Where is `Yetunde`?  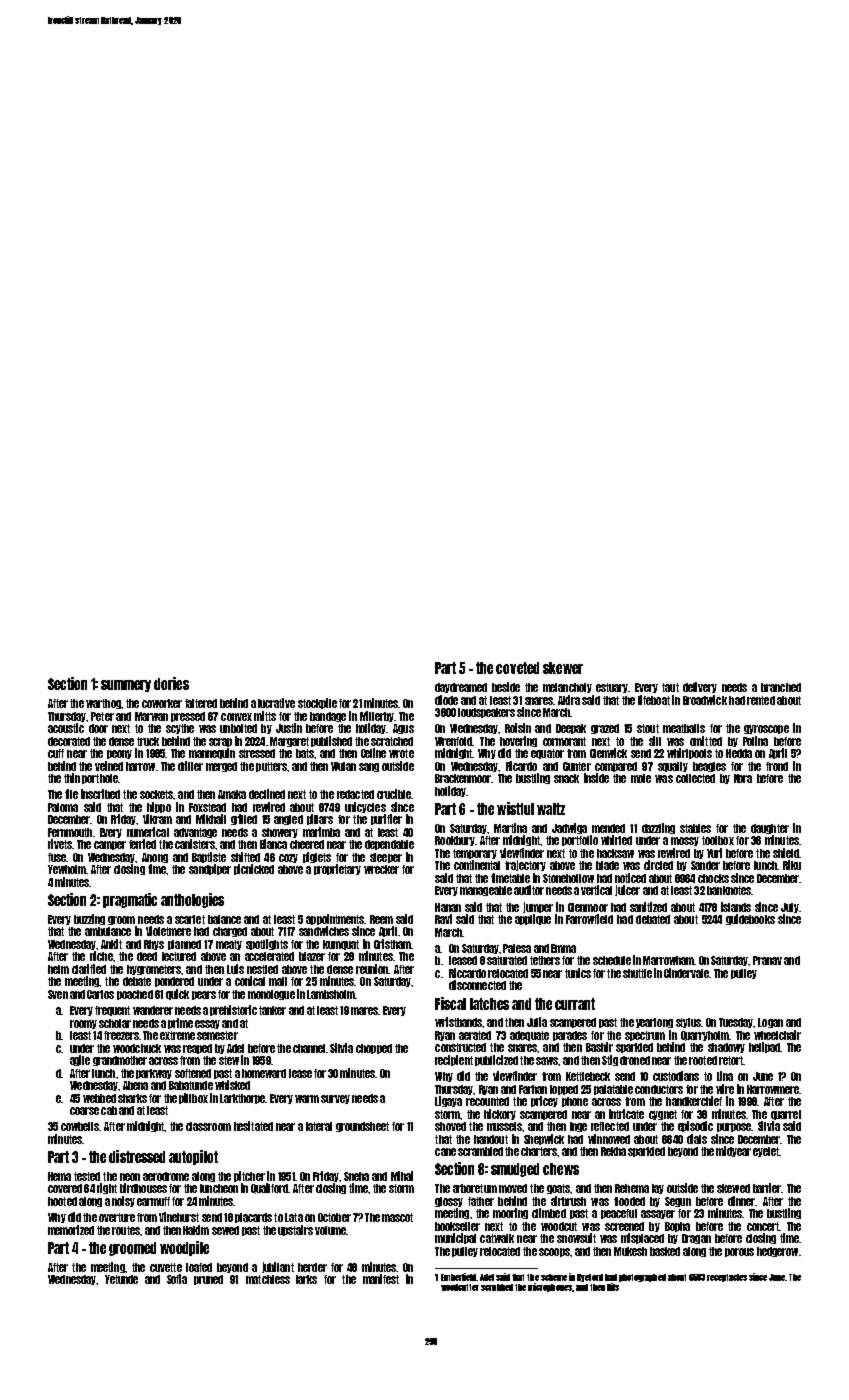
Yetunde is located at coordinates (121, 1279).
